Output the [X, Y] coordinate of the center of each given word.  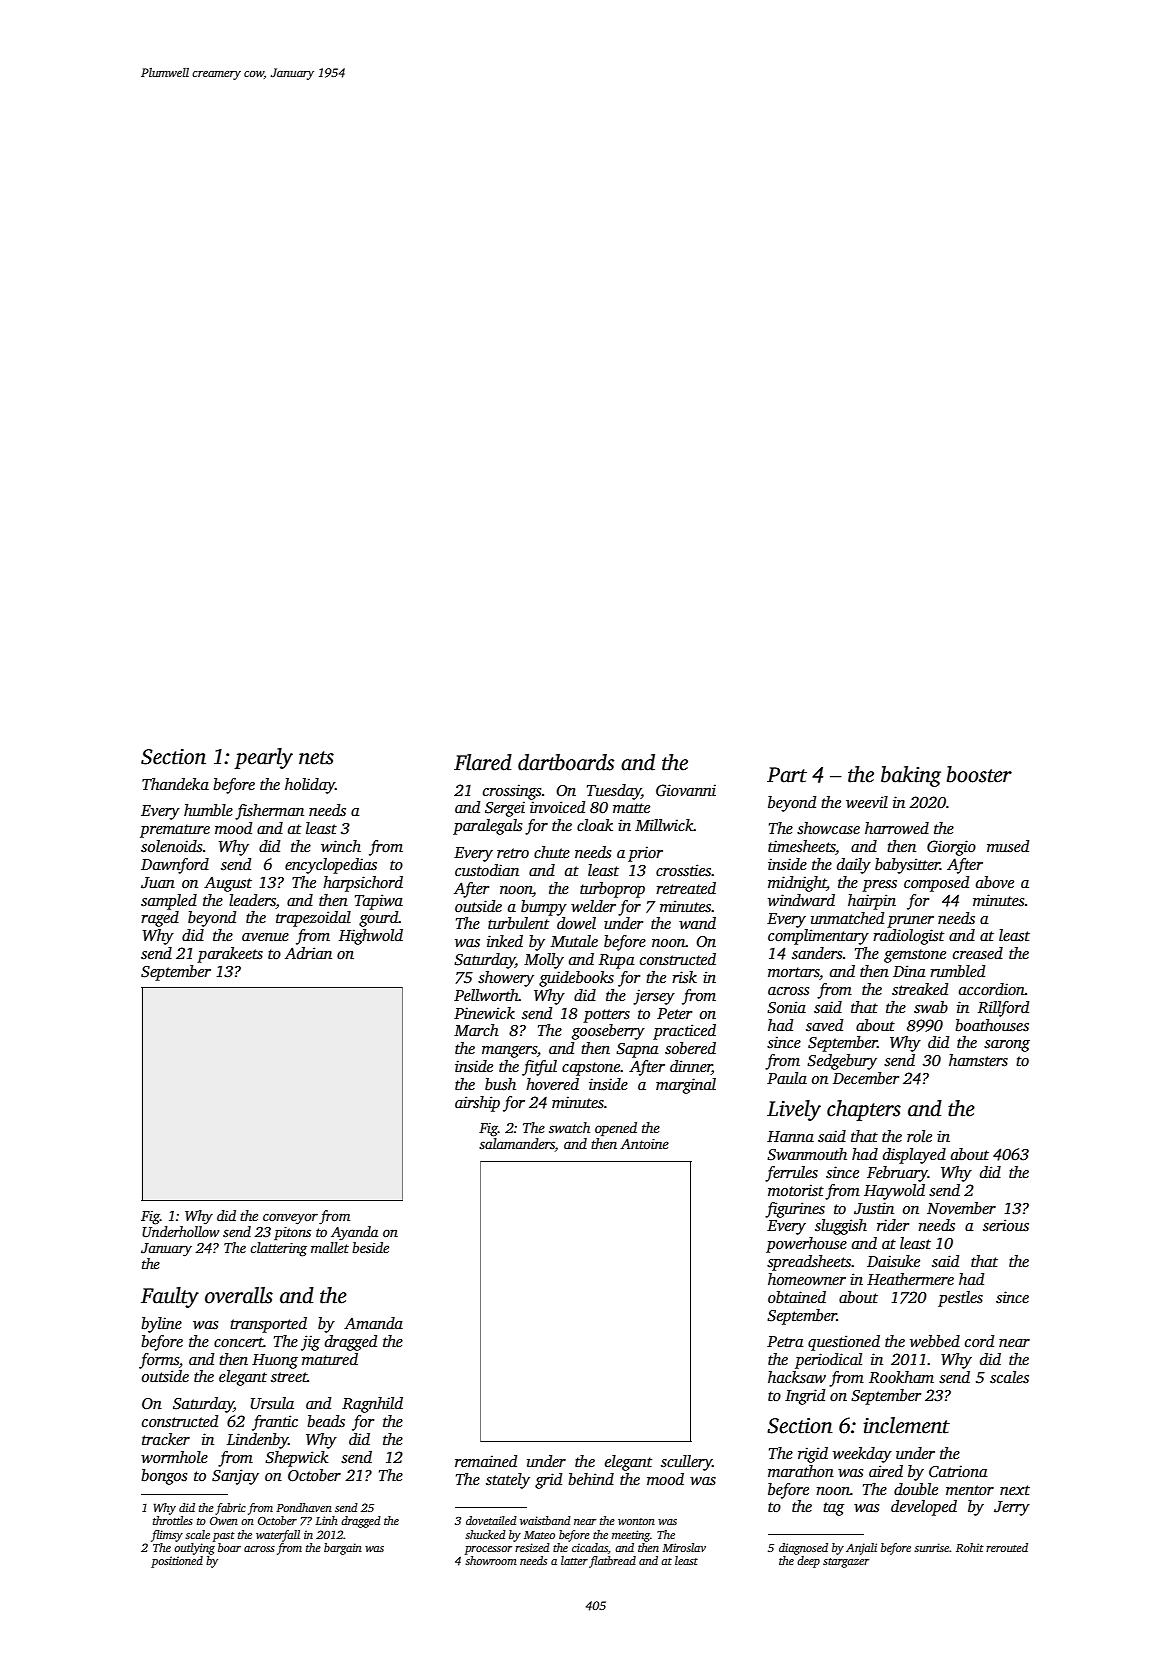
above [995, 882]
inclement [906, 1425]
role [919, 1136]
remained [486, 1461]
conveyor [290, 1218]
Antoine [644, 1144]
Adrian [308, 953]
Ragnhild [372, 1405]
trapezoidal [313, 919]
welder [593, 906]
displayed [914, 1156]
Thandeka [175, 784]
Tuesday [614, 792]
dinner [691, 1067]
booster [979, 774]
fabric [230, 1509]
